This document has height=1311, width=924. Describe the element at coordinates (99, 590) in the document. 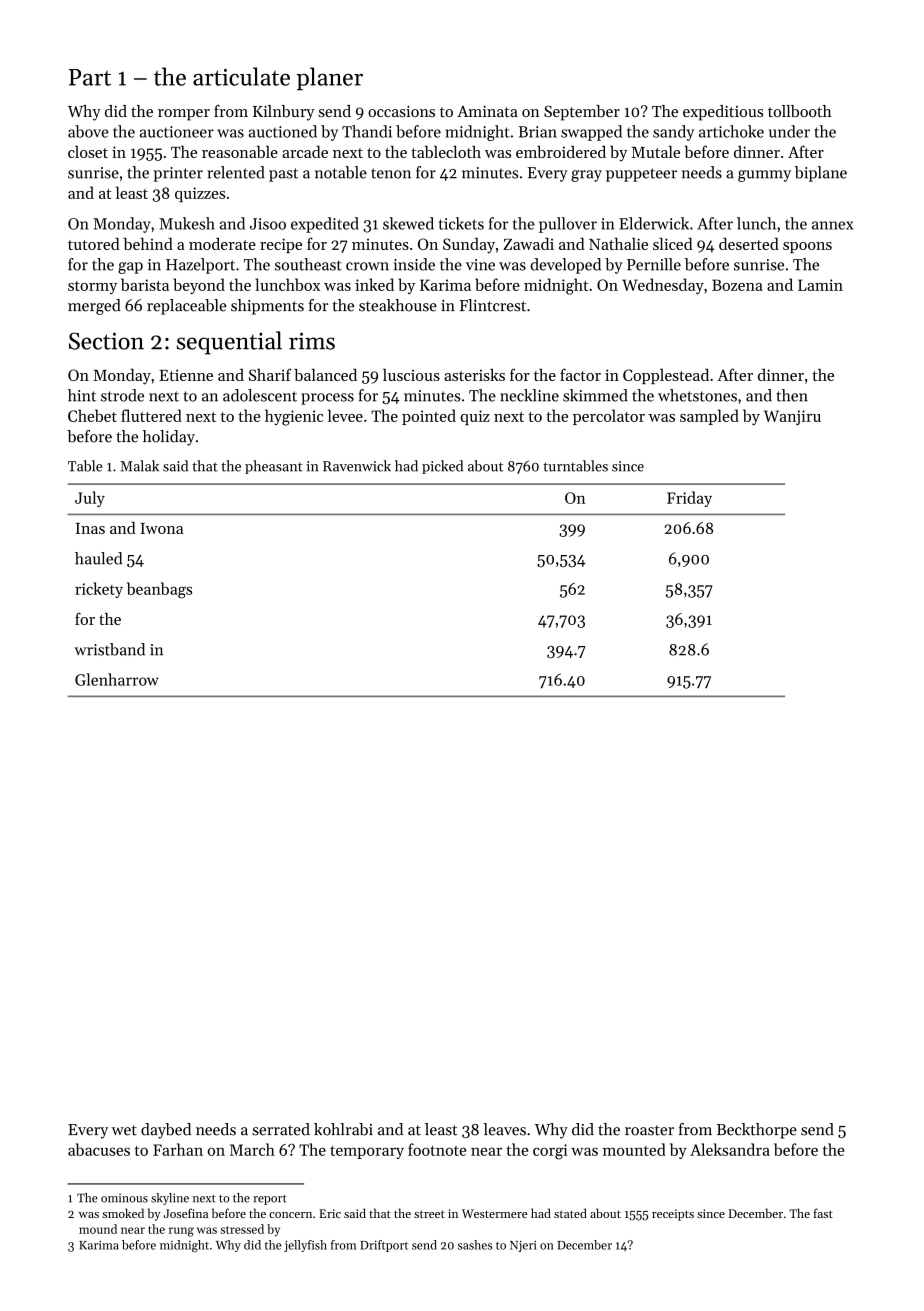

I see `rickety` at that location.
